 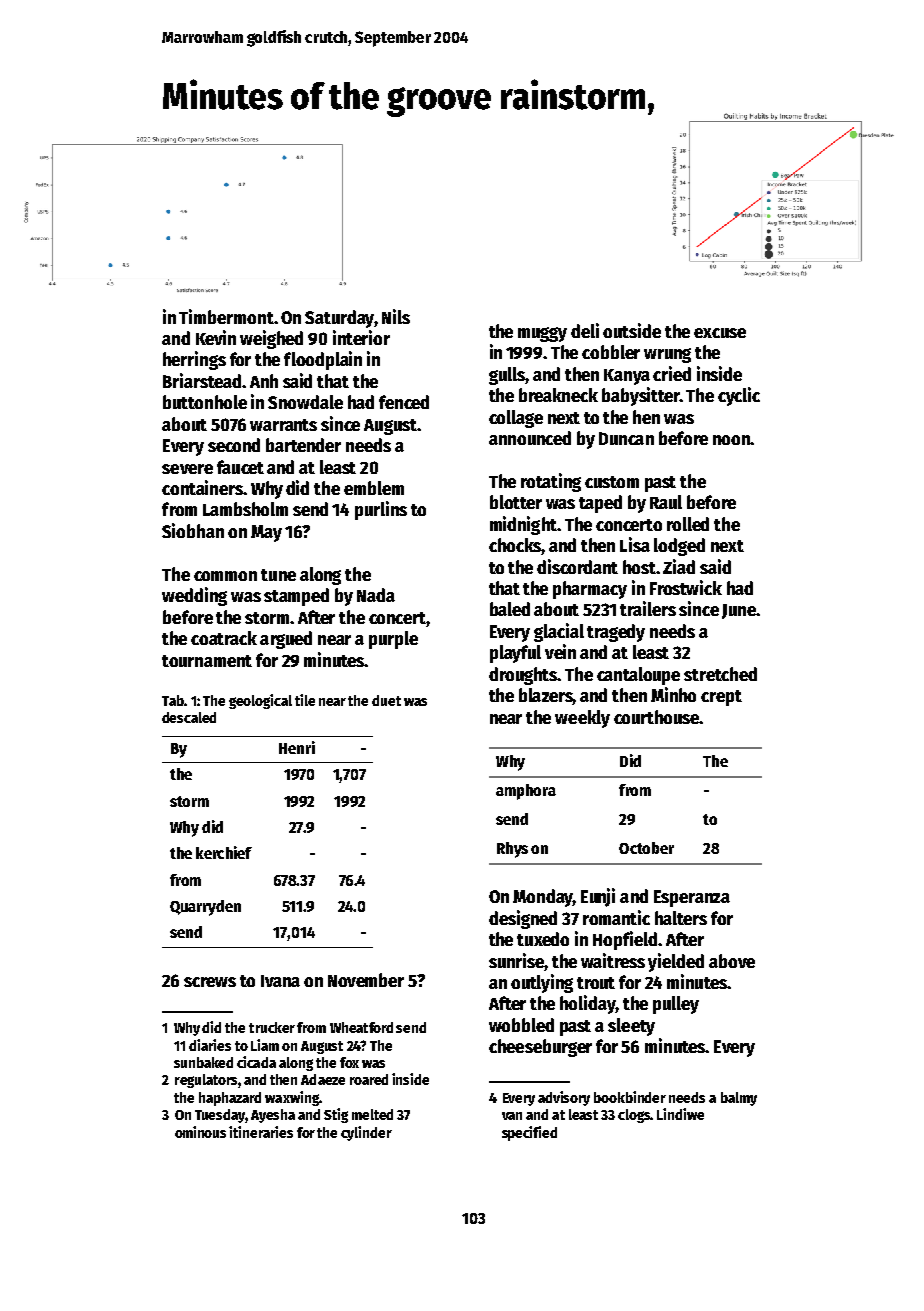 What do you see at coordinates (720, 333) in the document?
I see `excuse` at bounding box center [720, 333].
